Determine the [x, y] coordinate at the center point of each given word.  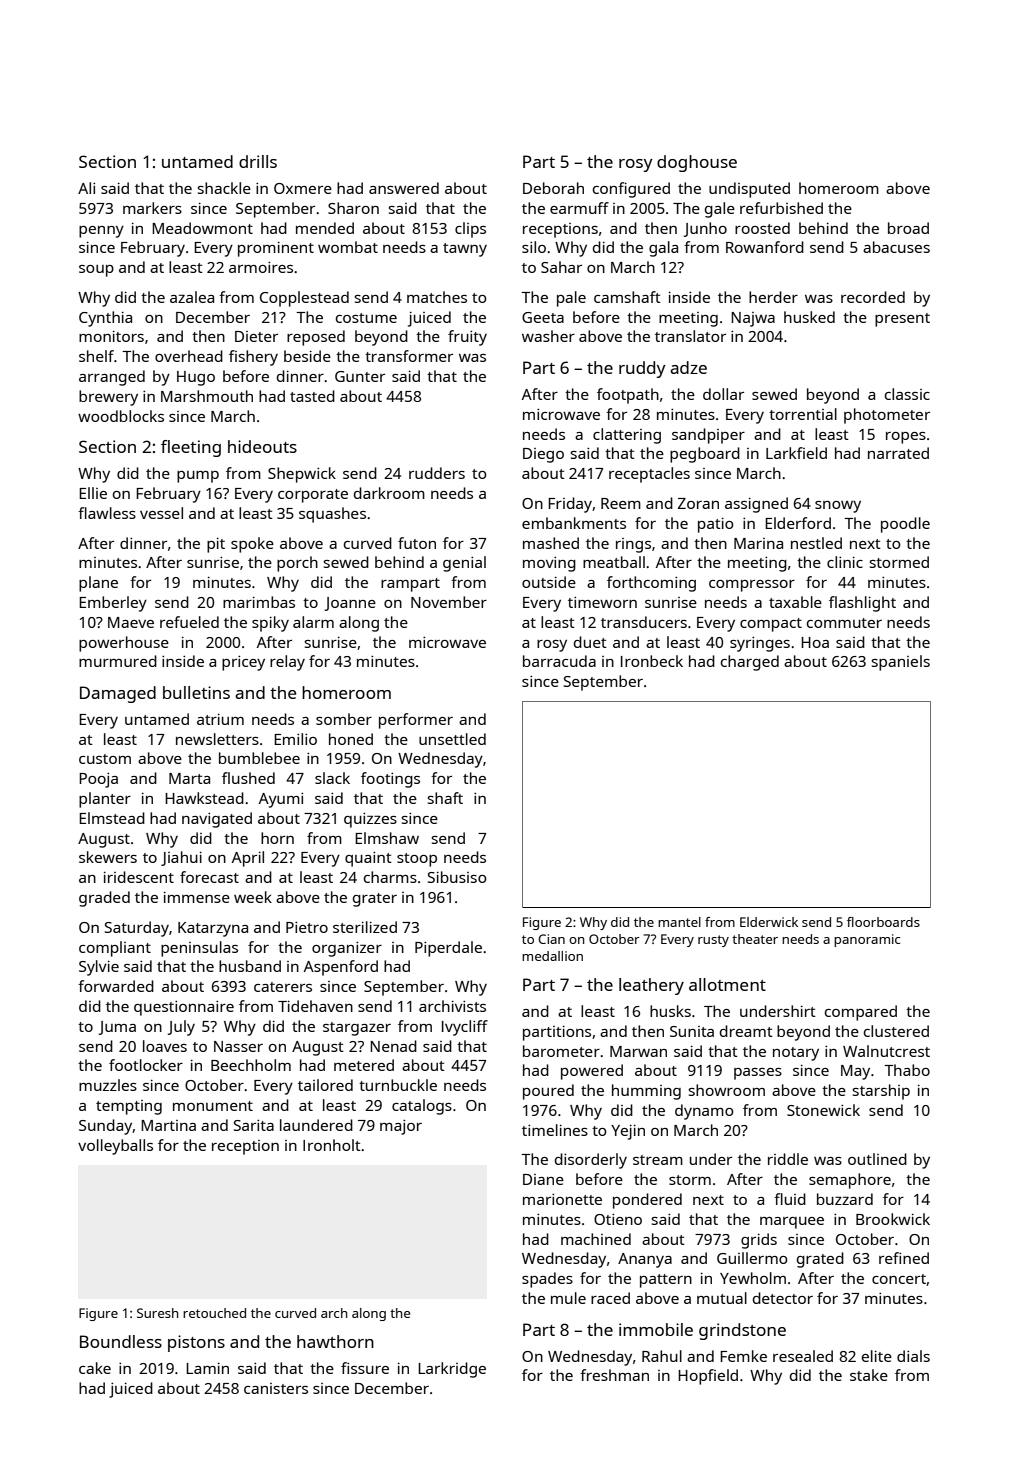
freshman [614, 1375]
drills [258, 161]
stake [869, 1375]
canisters [276, 1388]
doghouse [697, 163]
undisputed [749, 190]
